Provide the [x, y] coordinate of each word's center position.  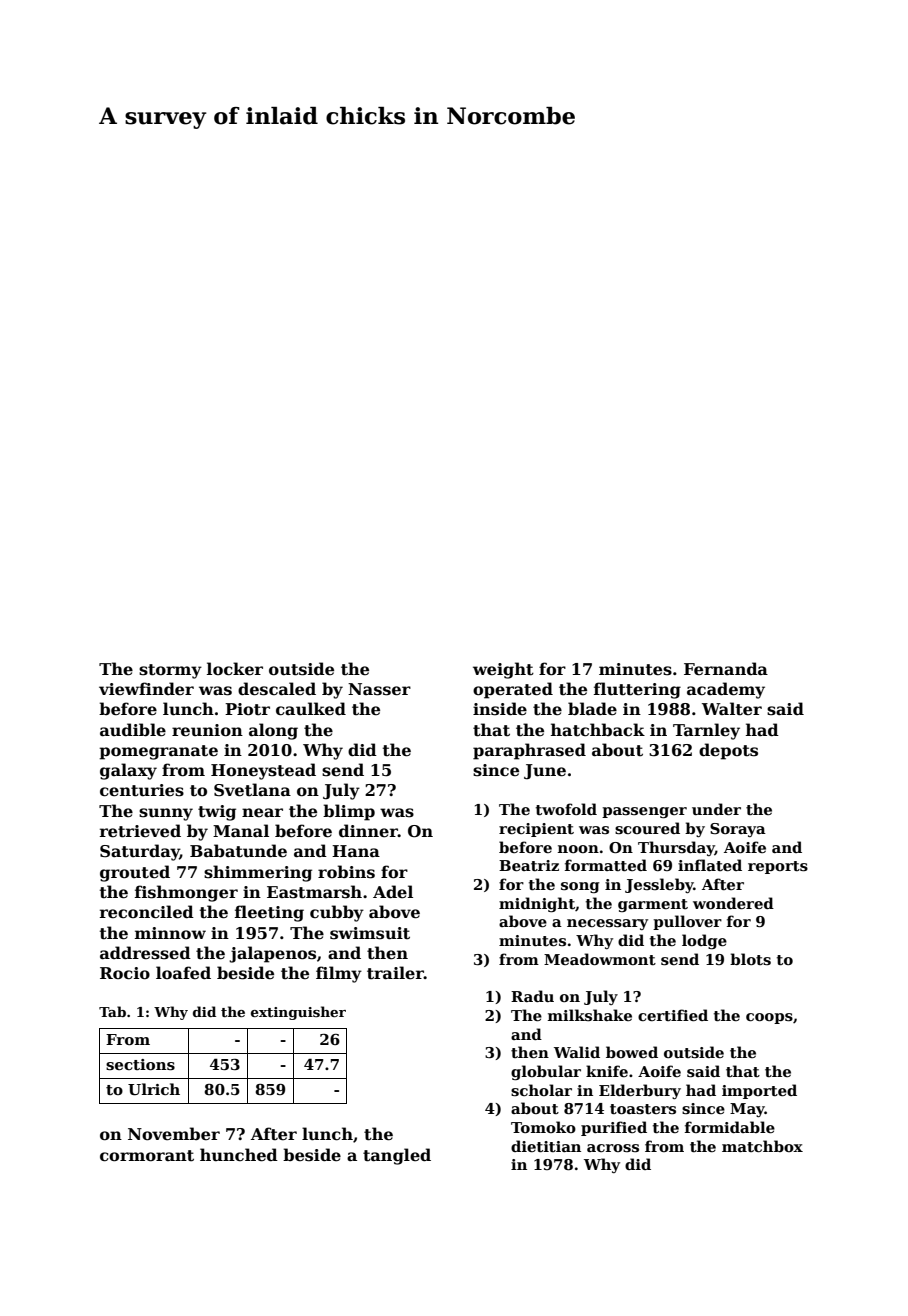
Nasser [379, 689]
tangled [397, 1156]
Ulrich [154, 1089]
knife [607, 1071]
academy [726, 690]
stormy [170, 671]
